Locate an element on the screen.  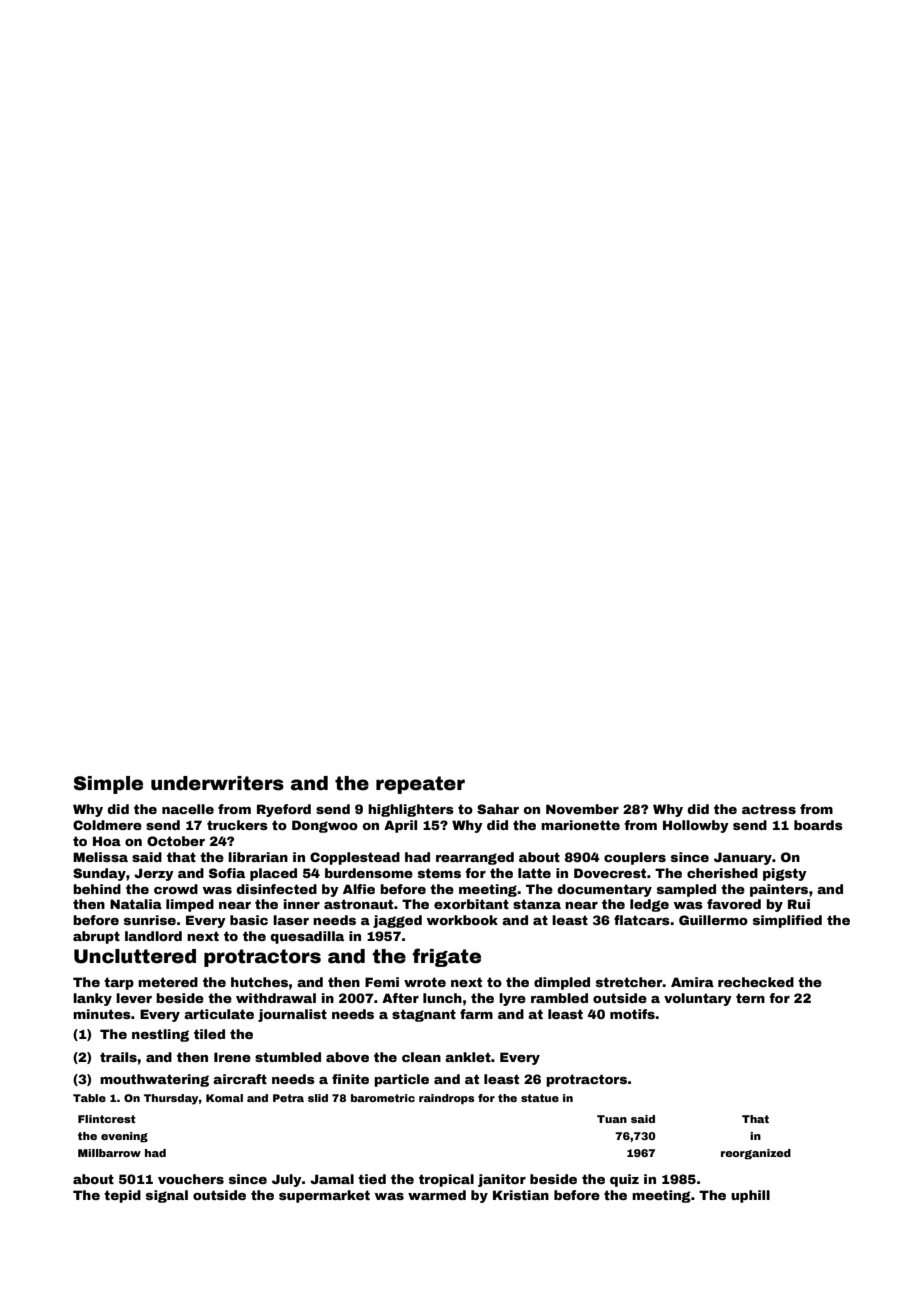
Tuan is located at coordinates (612, 1119).
